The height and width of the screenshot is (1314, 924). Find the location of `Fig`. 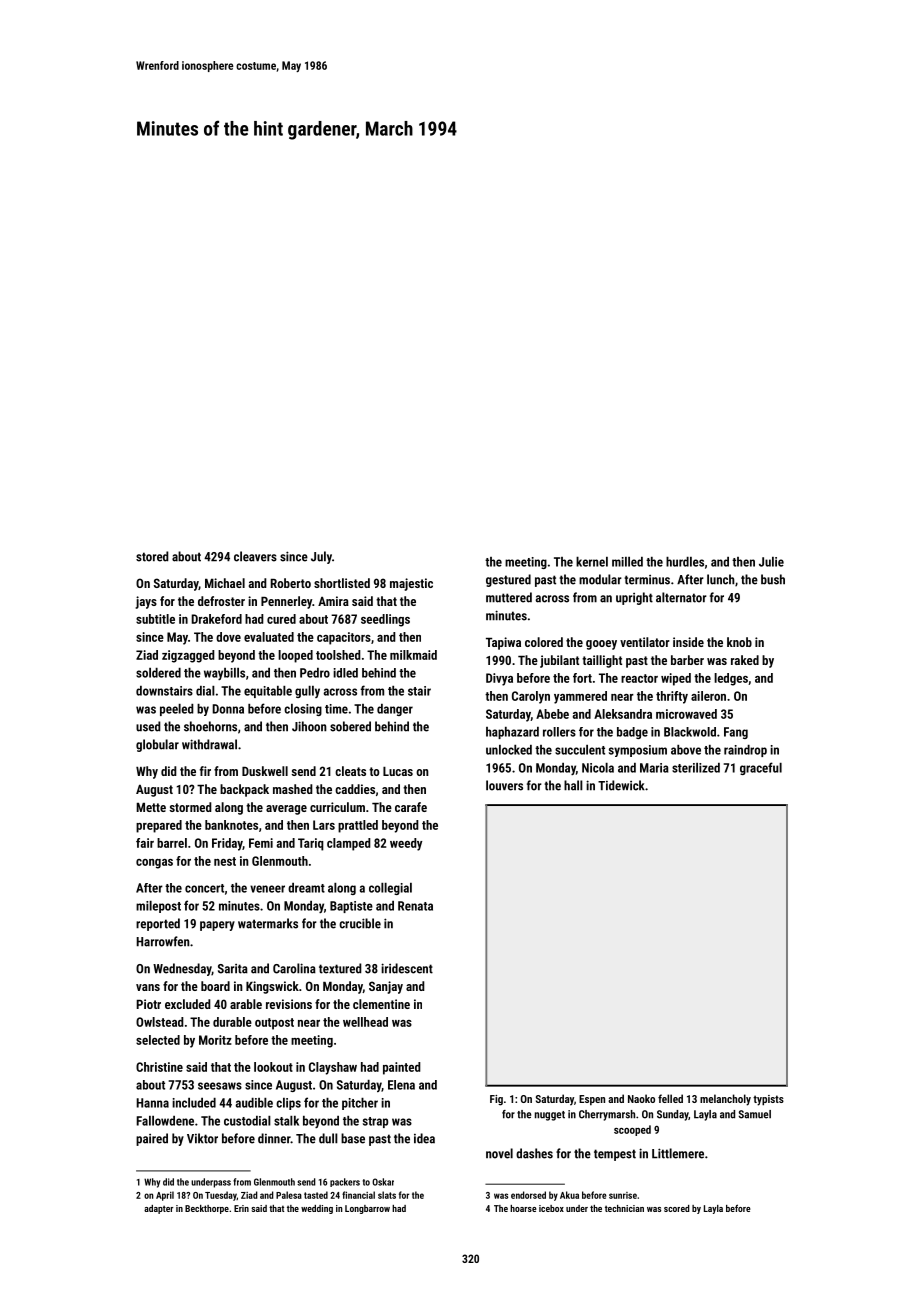

Fig is located at coordinates (496, 1100).
